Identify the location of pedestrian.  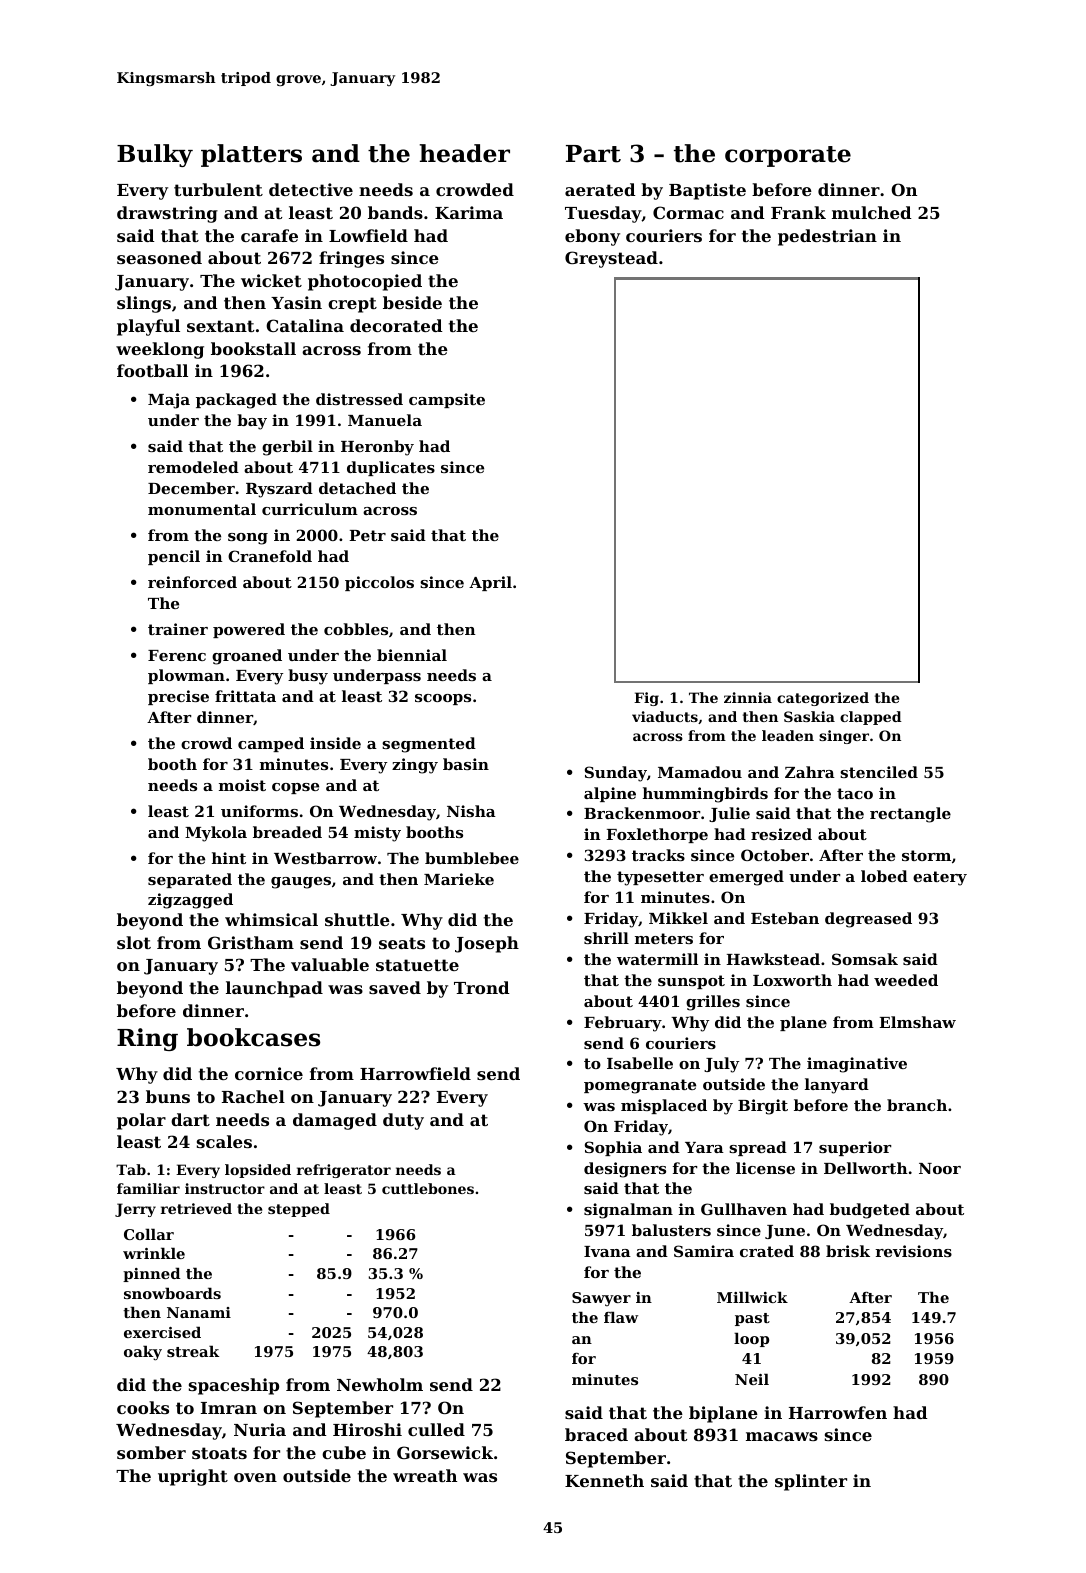
(827, 237).
